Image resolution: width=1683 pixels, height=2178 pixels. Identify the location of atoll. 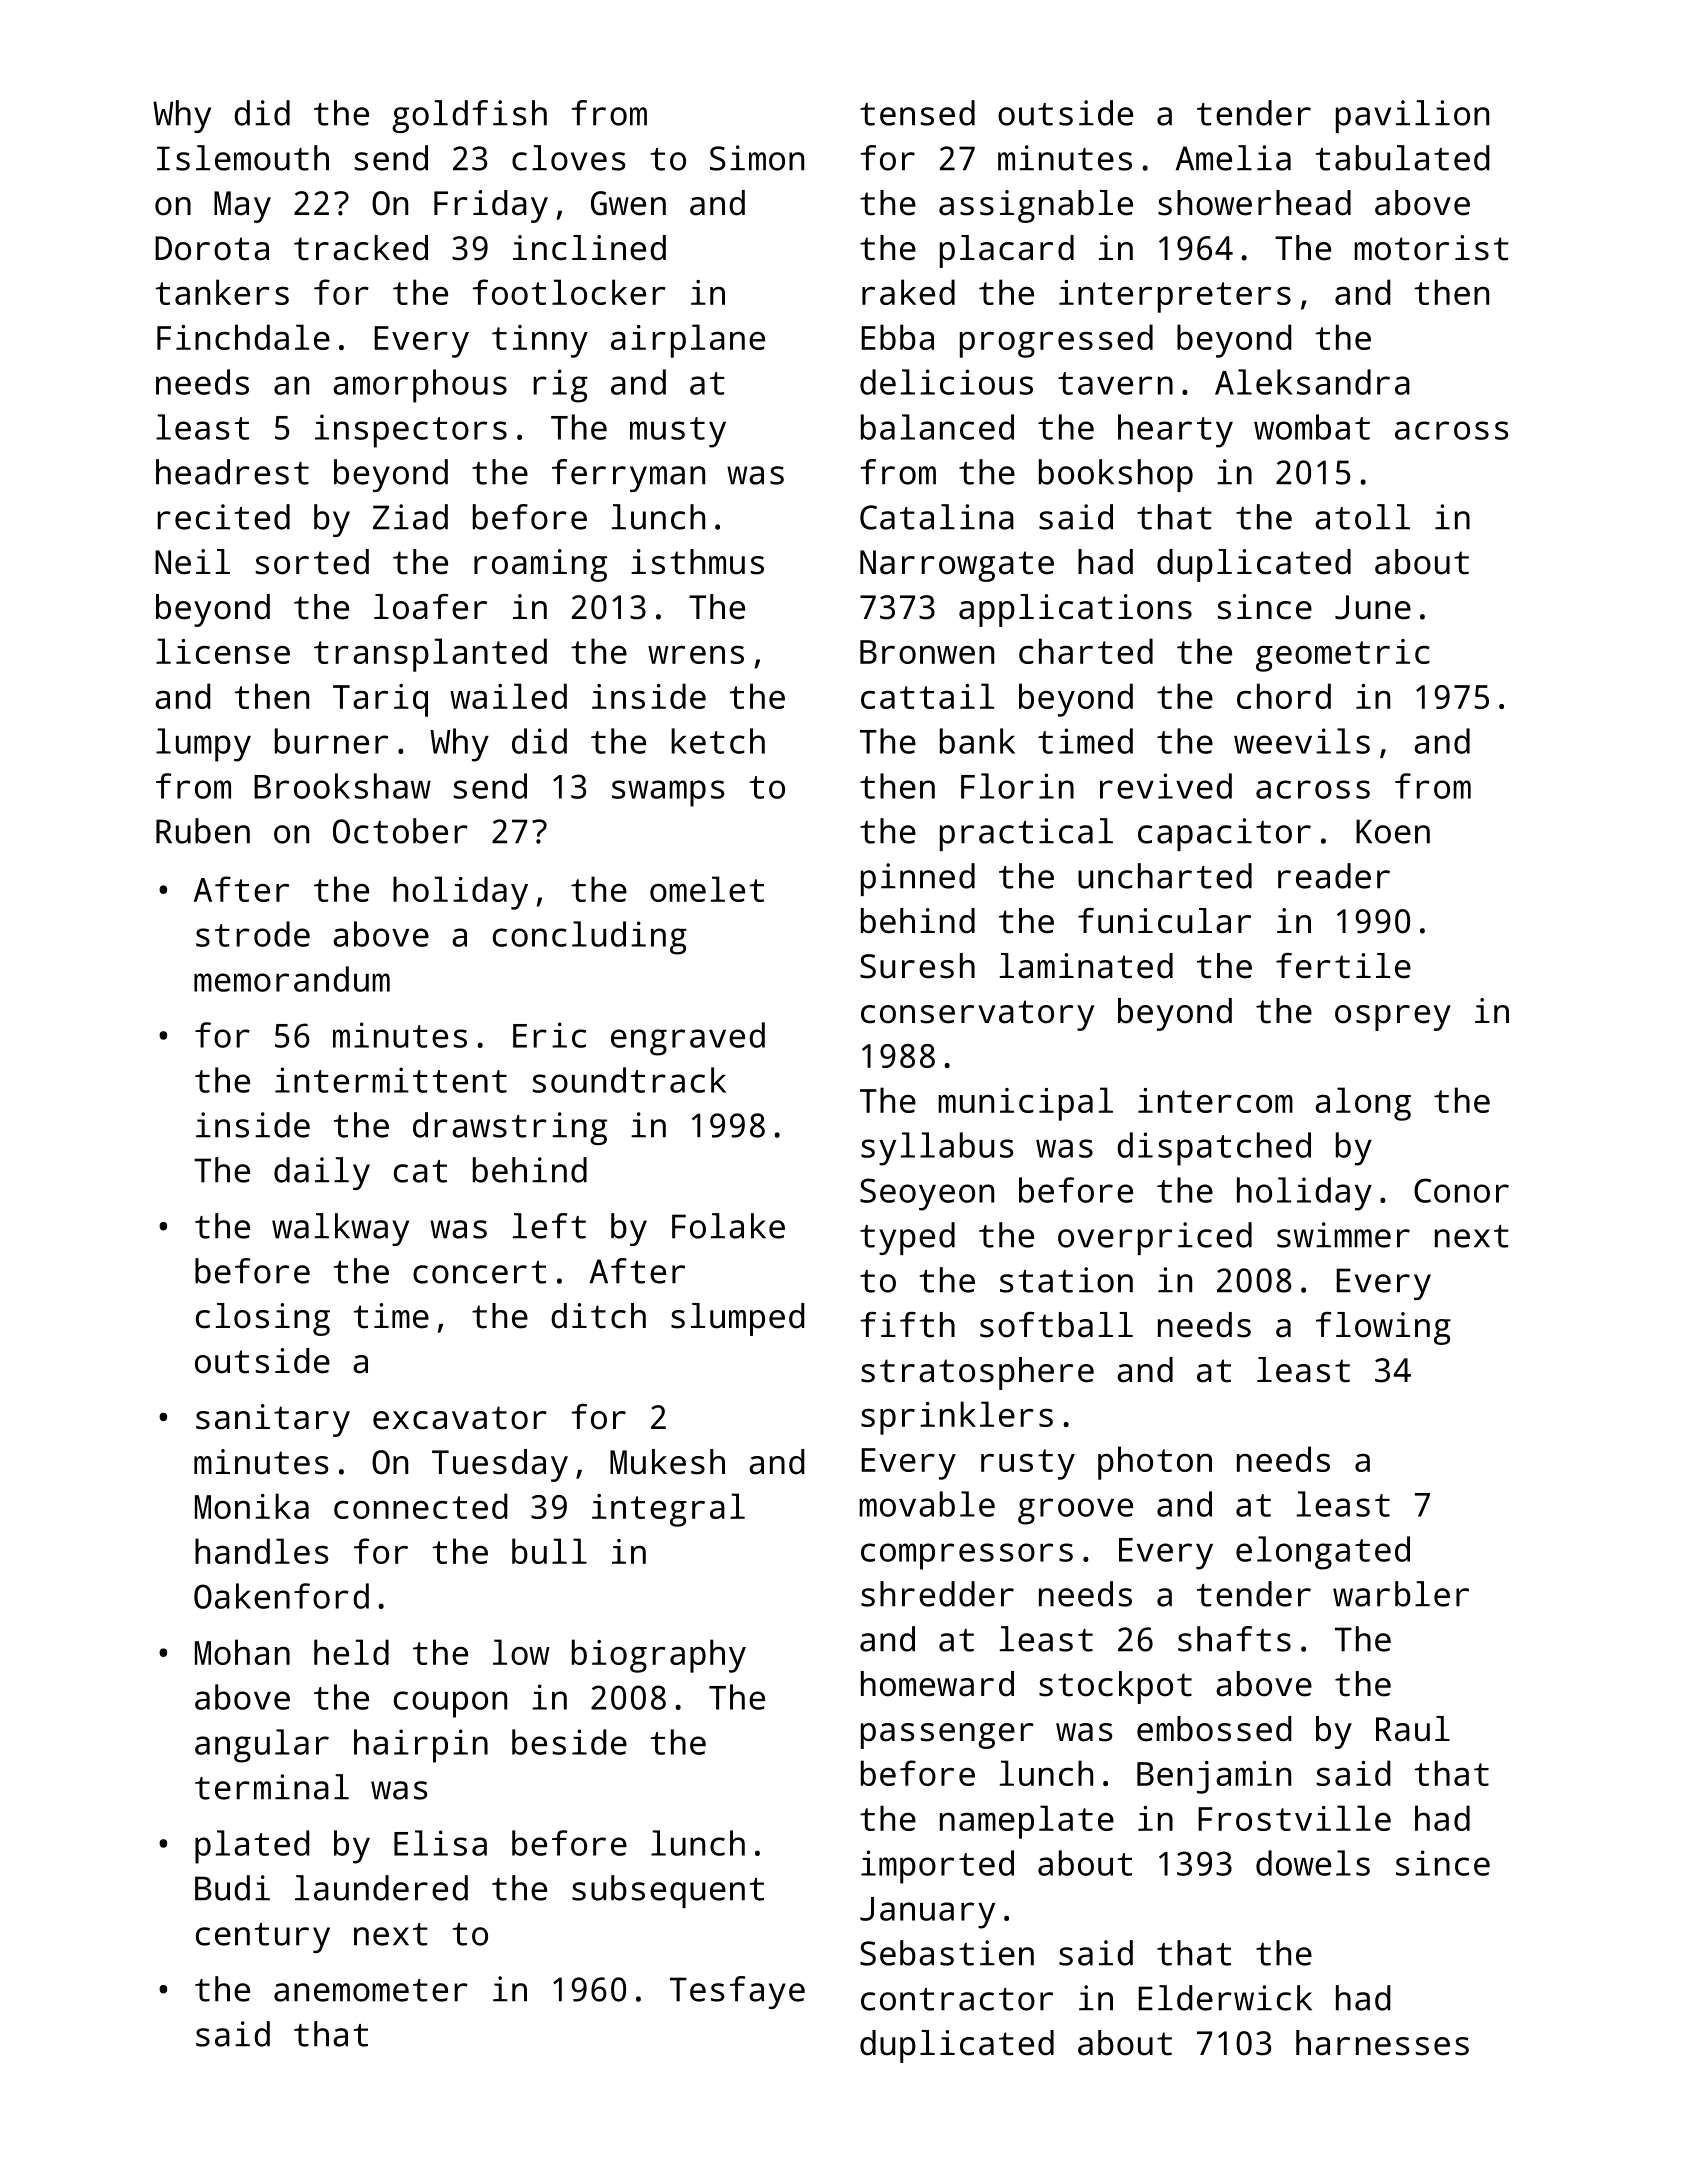
(1362, 517).
